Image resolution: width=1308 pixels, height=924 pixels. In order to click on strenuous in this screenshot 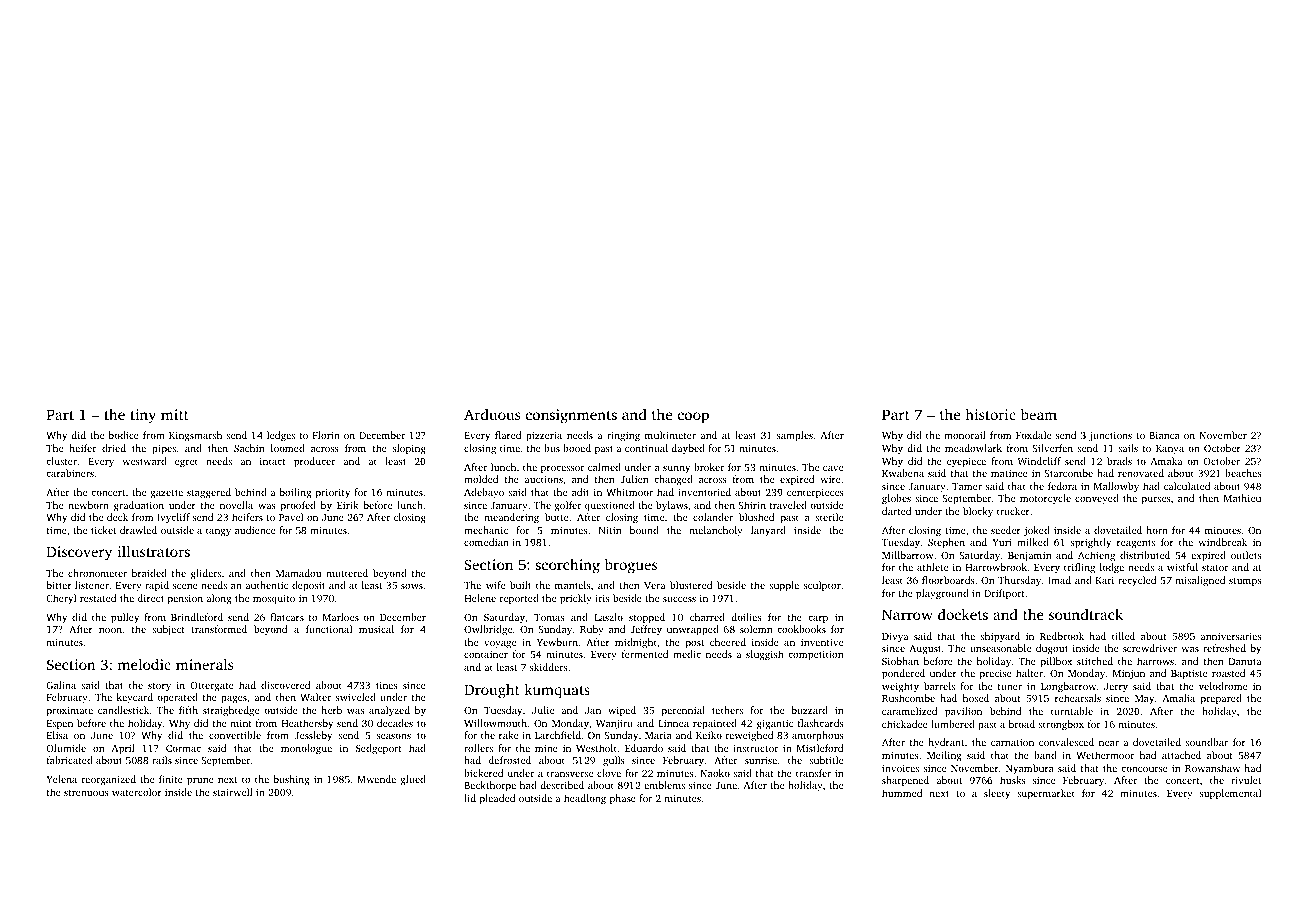, I will do `click(86, 793)`.
